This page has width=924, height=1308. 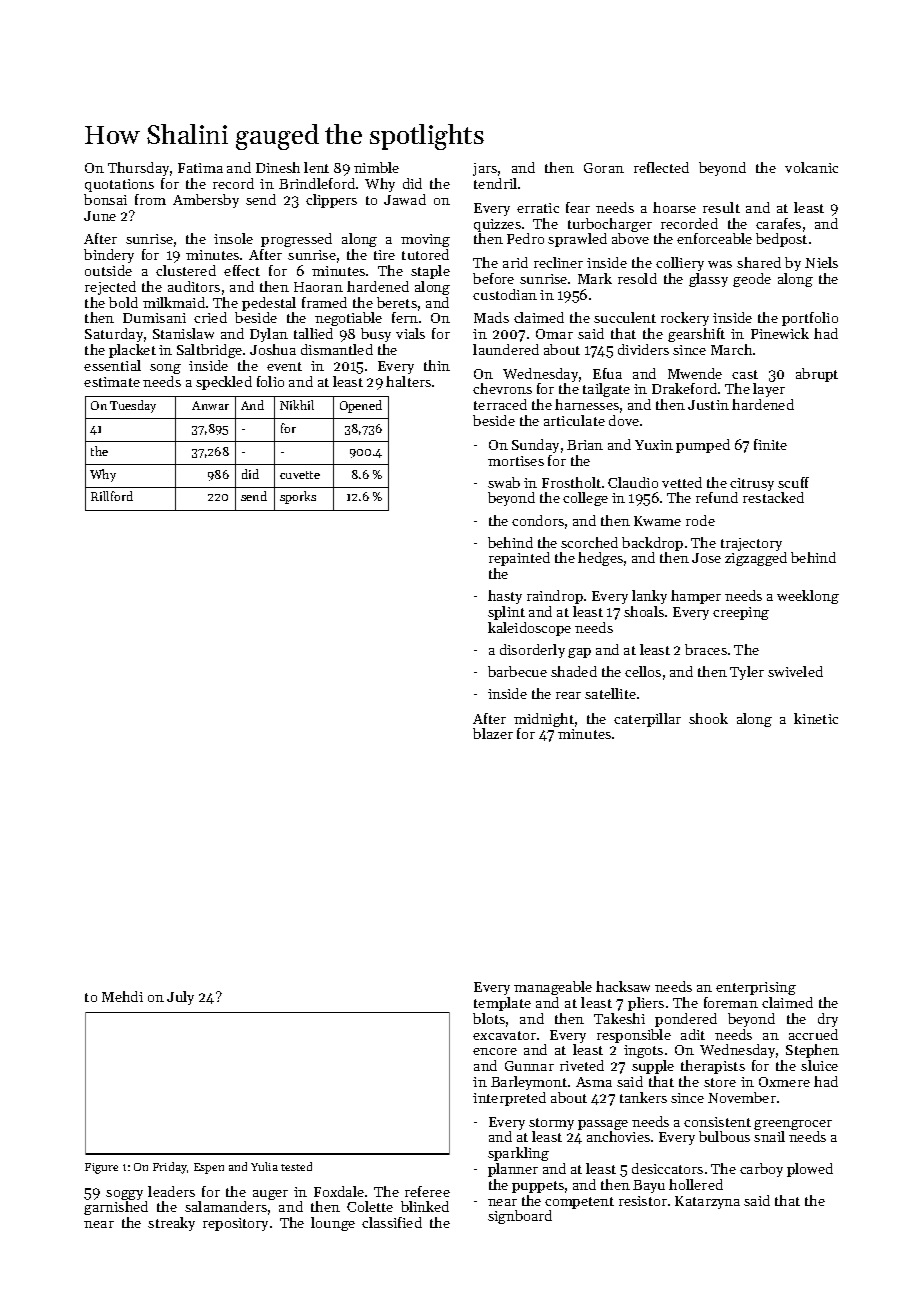 What do you see at coordinates (811, 167) in the page?
I see `volcanic` at bounding box center [811, 167].
